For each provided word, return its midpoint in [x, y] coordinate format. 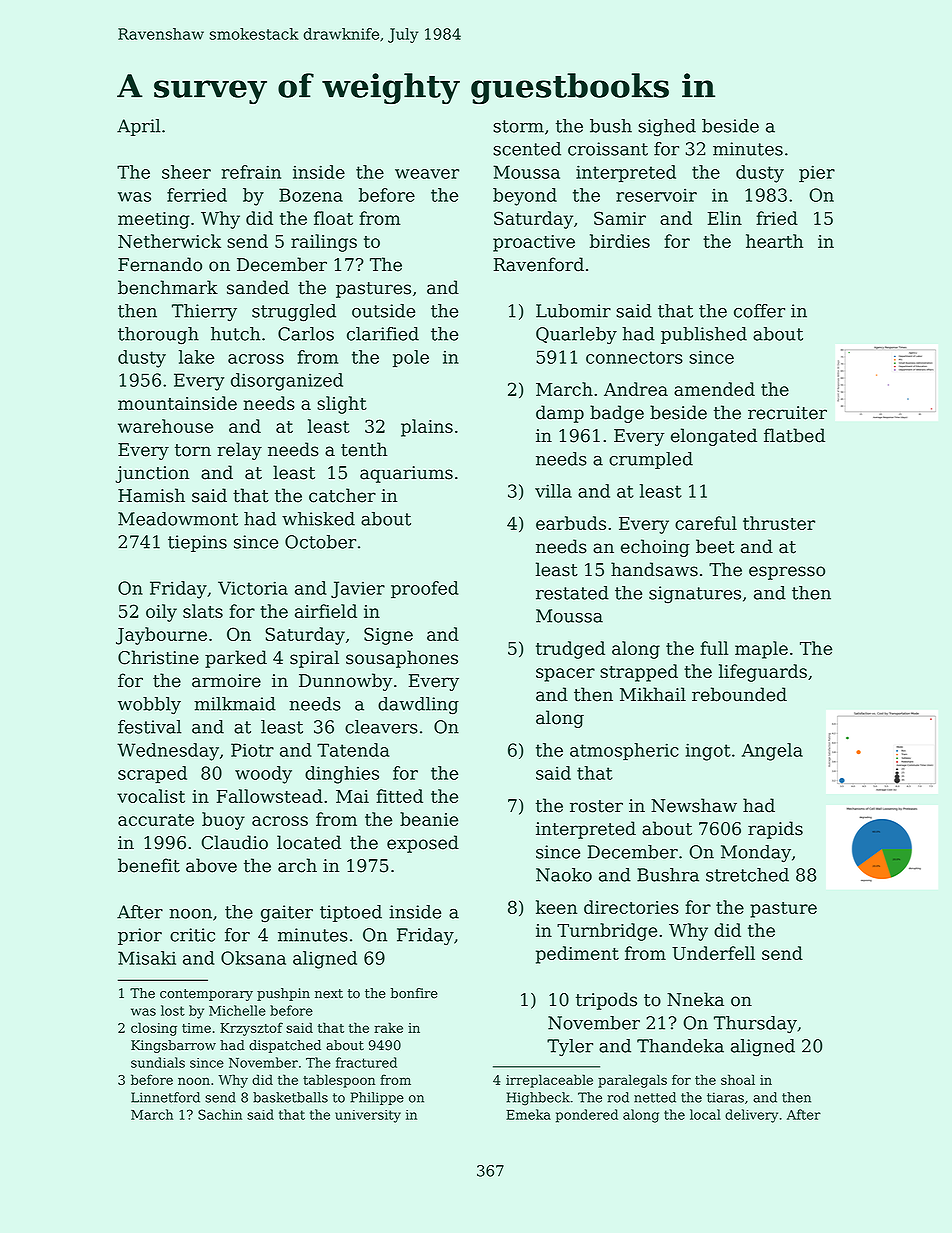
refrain [251, 172]
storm [518, 126]
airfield [326, 611]
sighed [667, 127]
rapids [775, 830]
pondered [587, 1116]
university [368, 1116]
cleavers [381, 727]
